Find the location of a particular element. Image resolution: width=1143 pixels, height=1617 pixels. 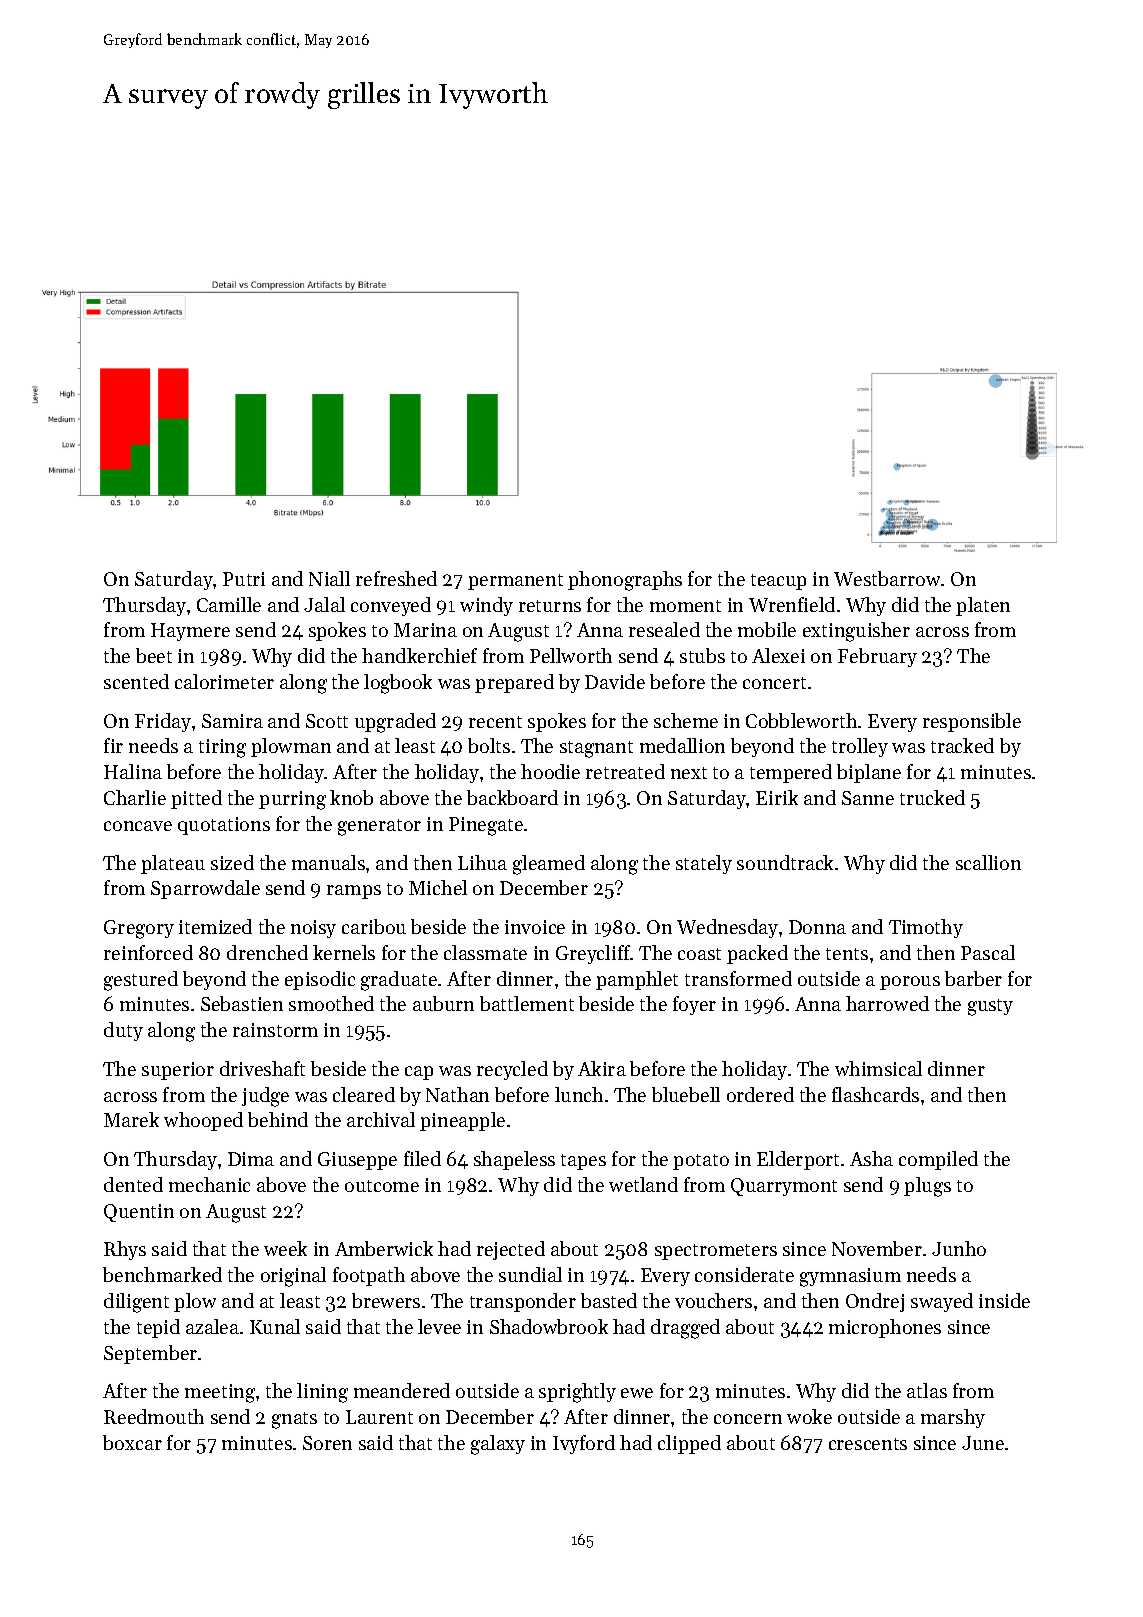

Alexei is located at coordinates (778, 655).
